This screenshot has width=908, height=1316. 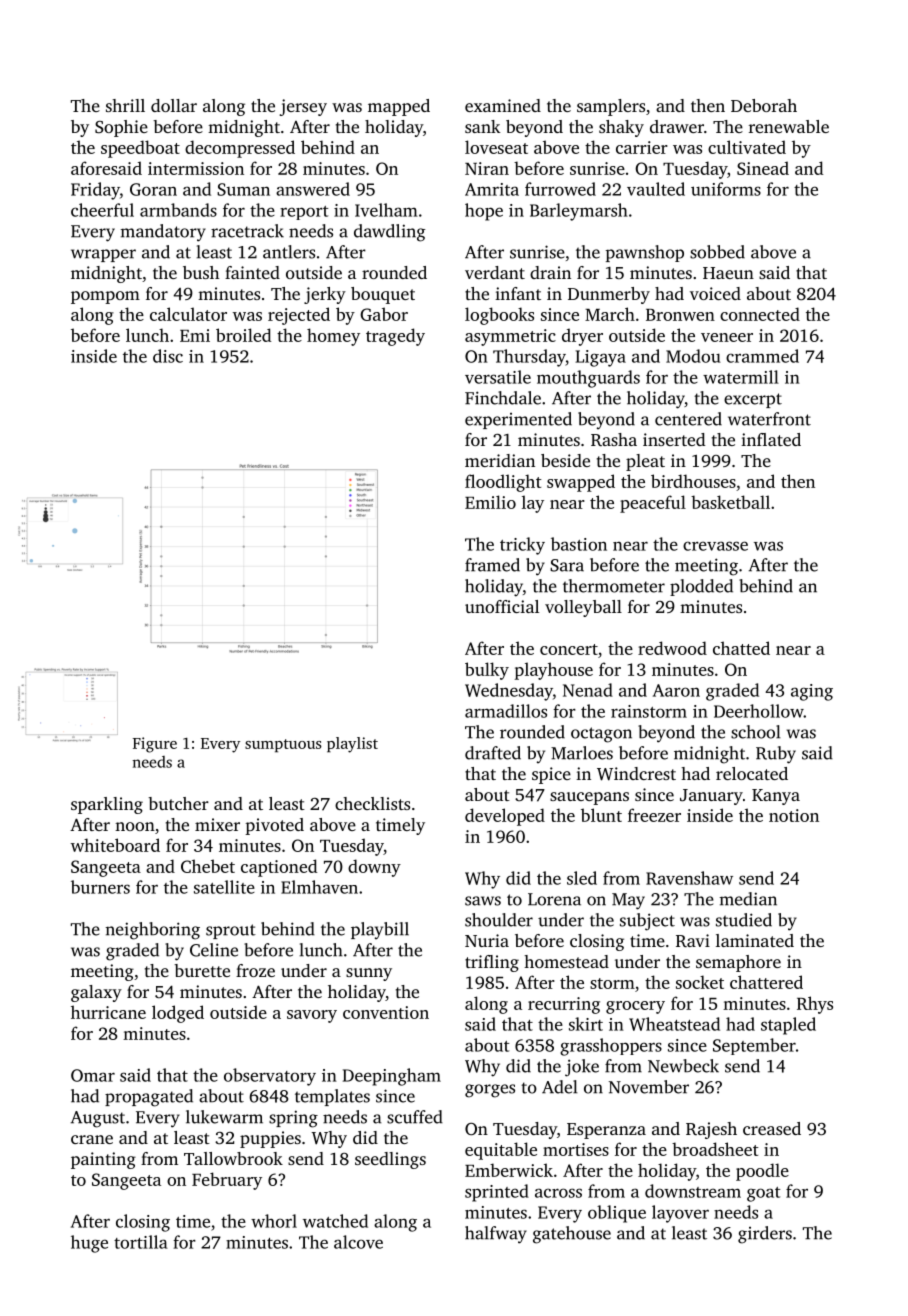 I want to click on waterfront, so click(x=769, y=419).
